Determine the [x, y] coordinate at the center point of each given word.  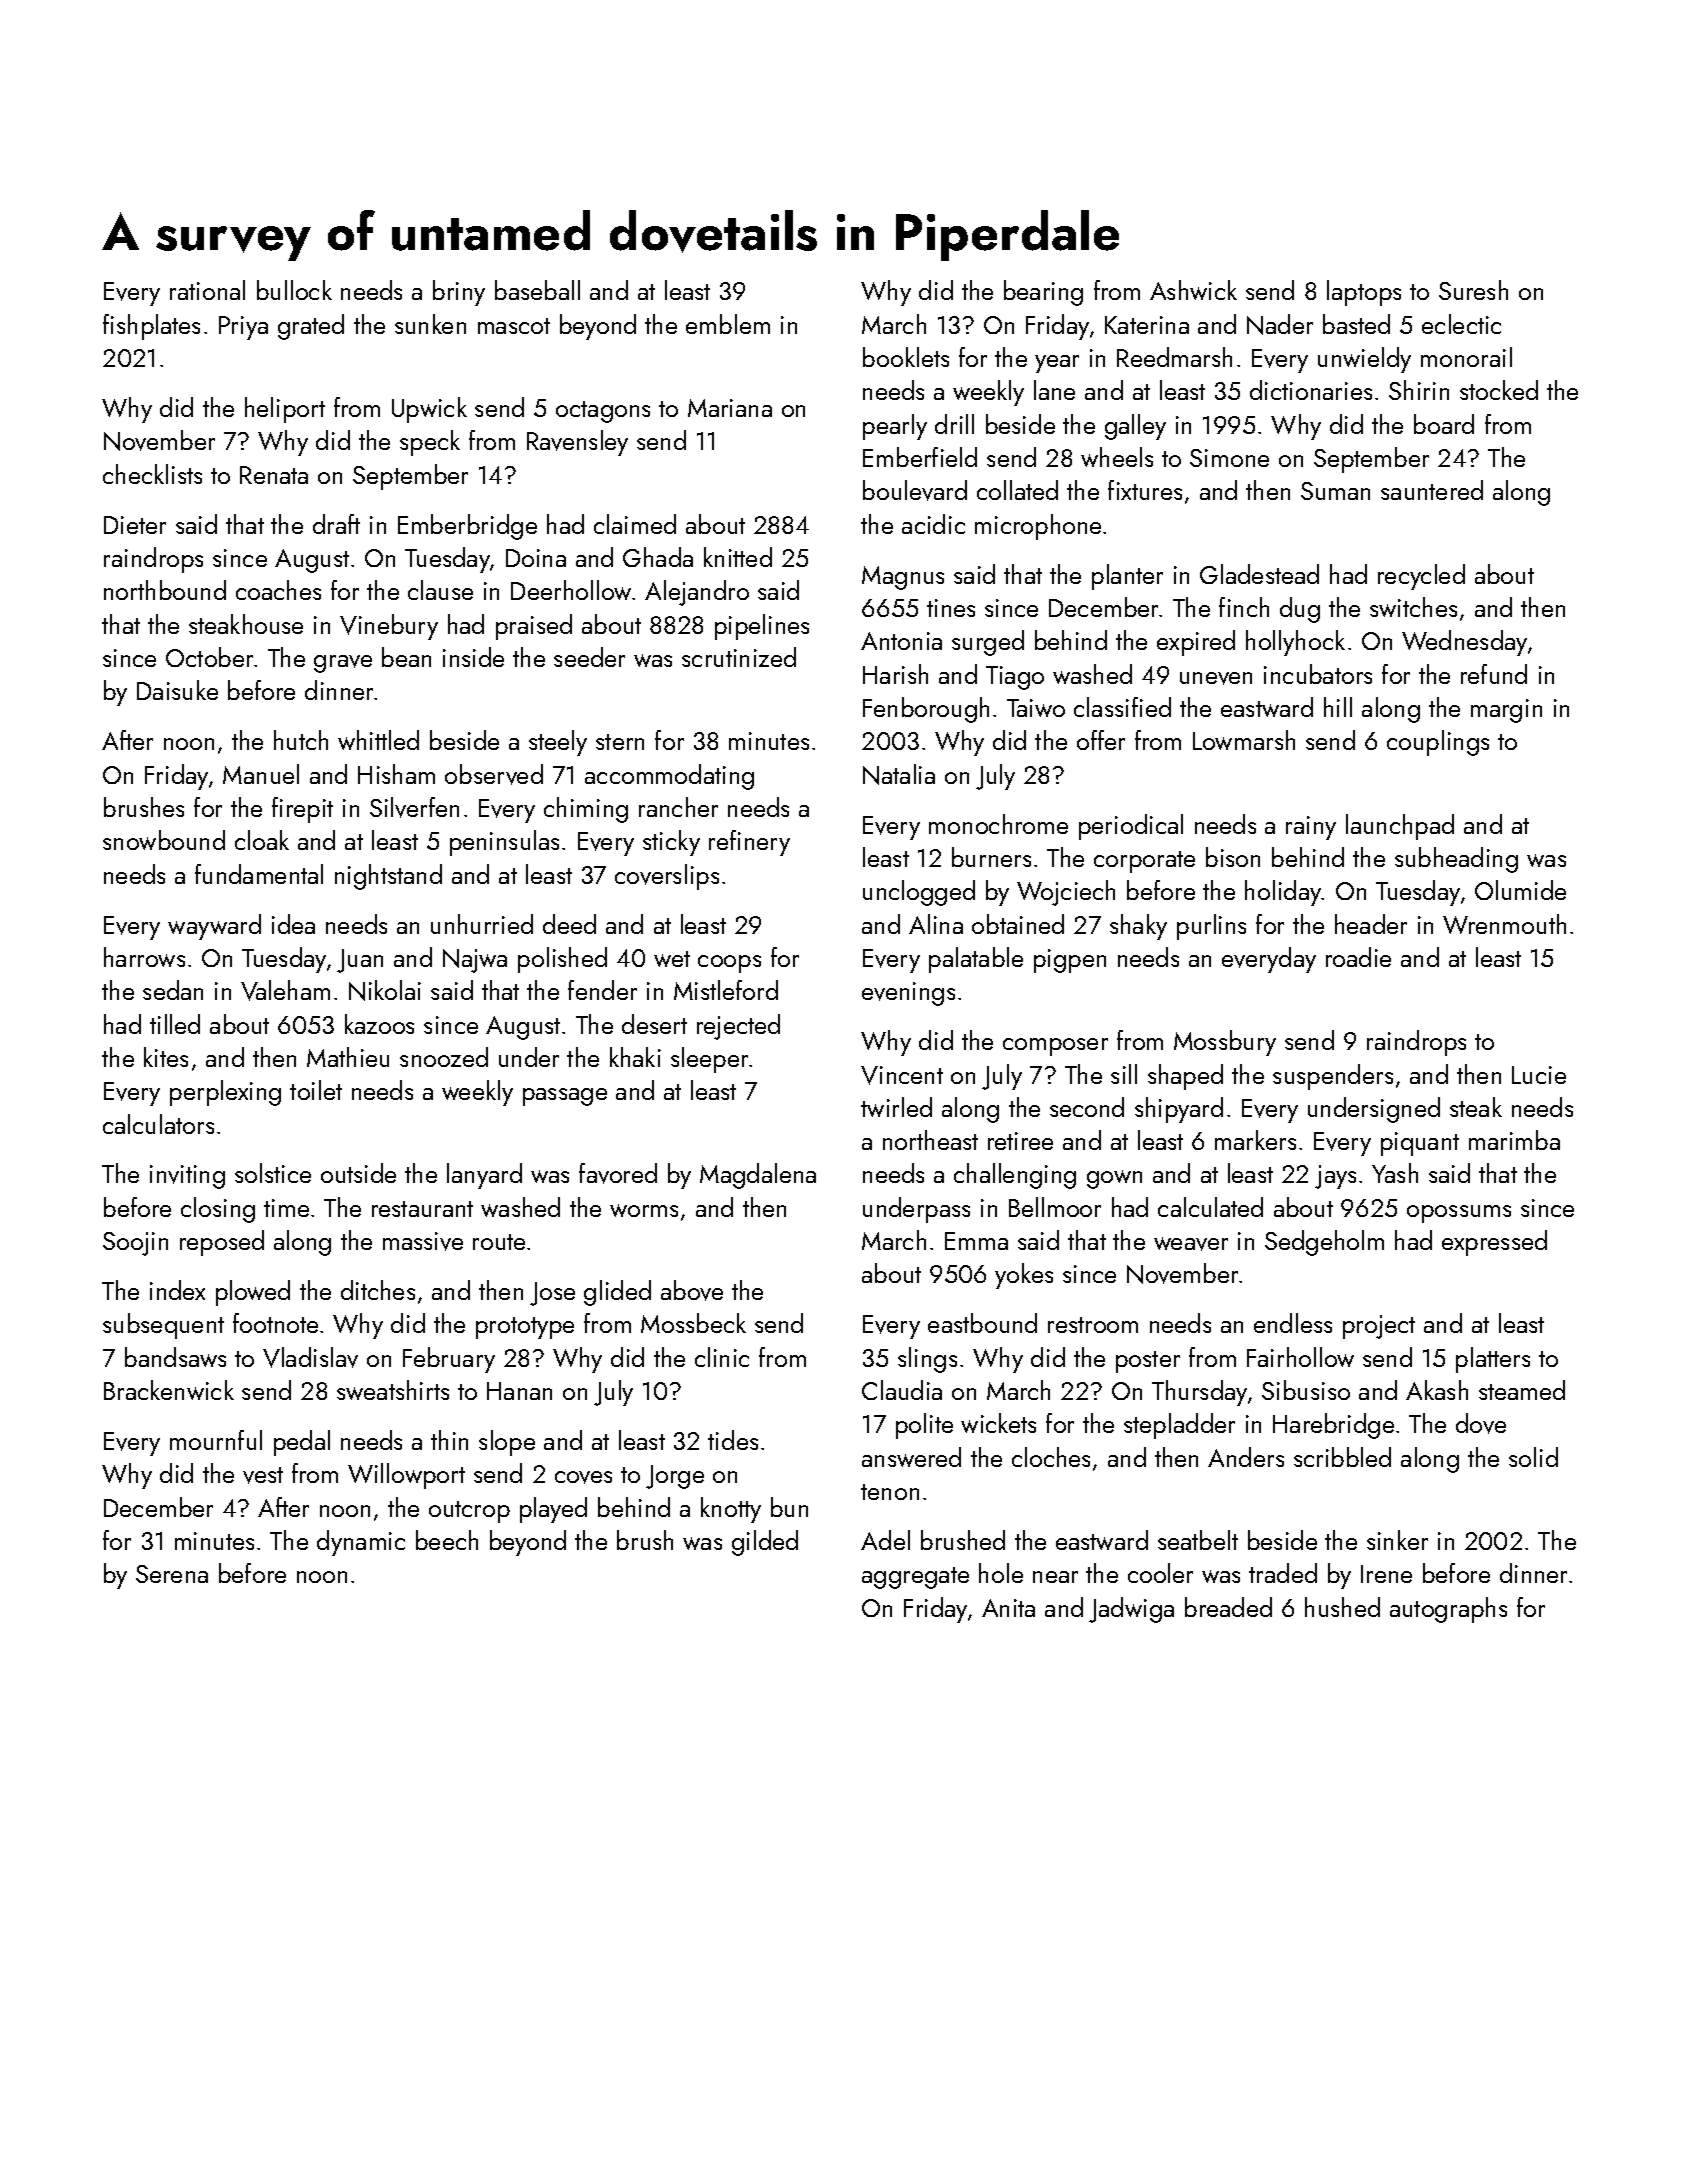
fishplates [151, 327]
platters [1493, 1360]
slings [927, 1360]
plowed [253, 1293]
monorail [1466, 357]
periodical [1131, 827]
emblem [728, 324]
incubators [1318, 674]
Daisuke [177, 690]
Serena [172, 1574]
